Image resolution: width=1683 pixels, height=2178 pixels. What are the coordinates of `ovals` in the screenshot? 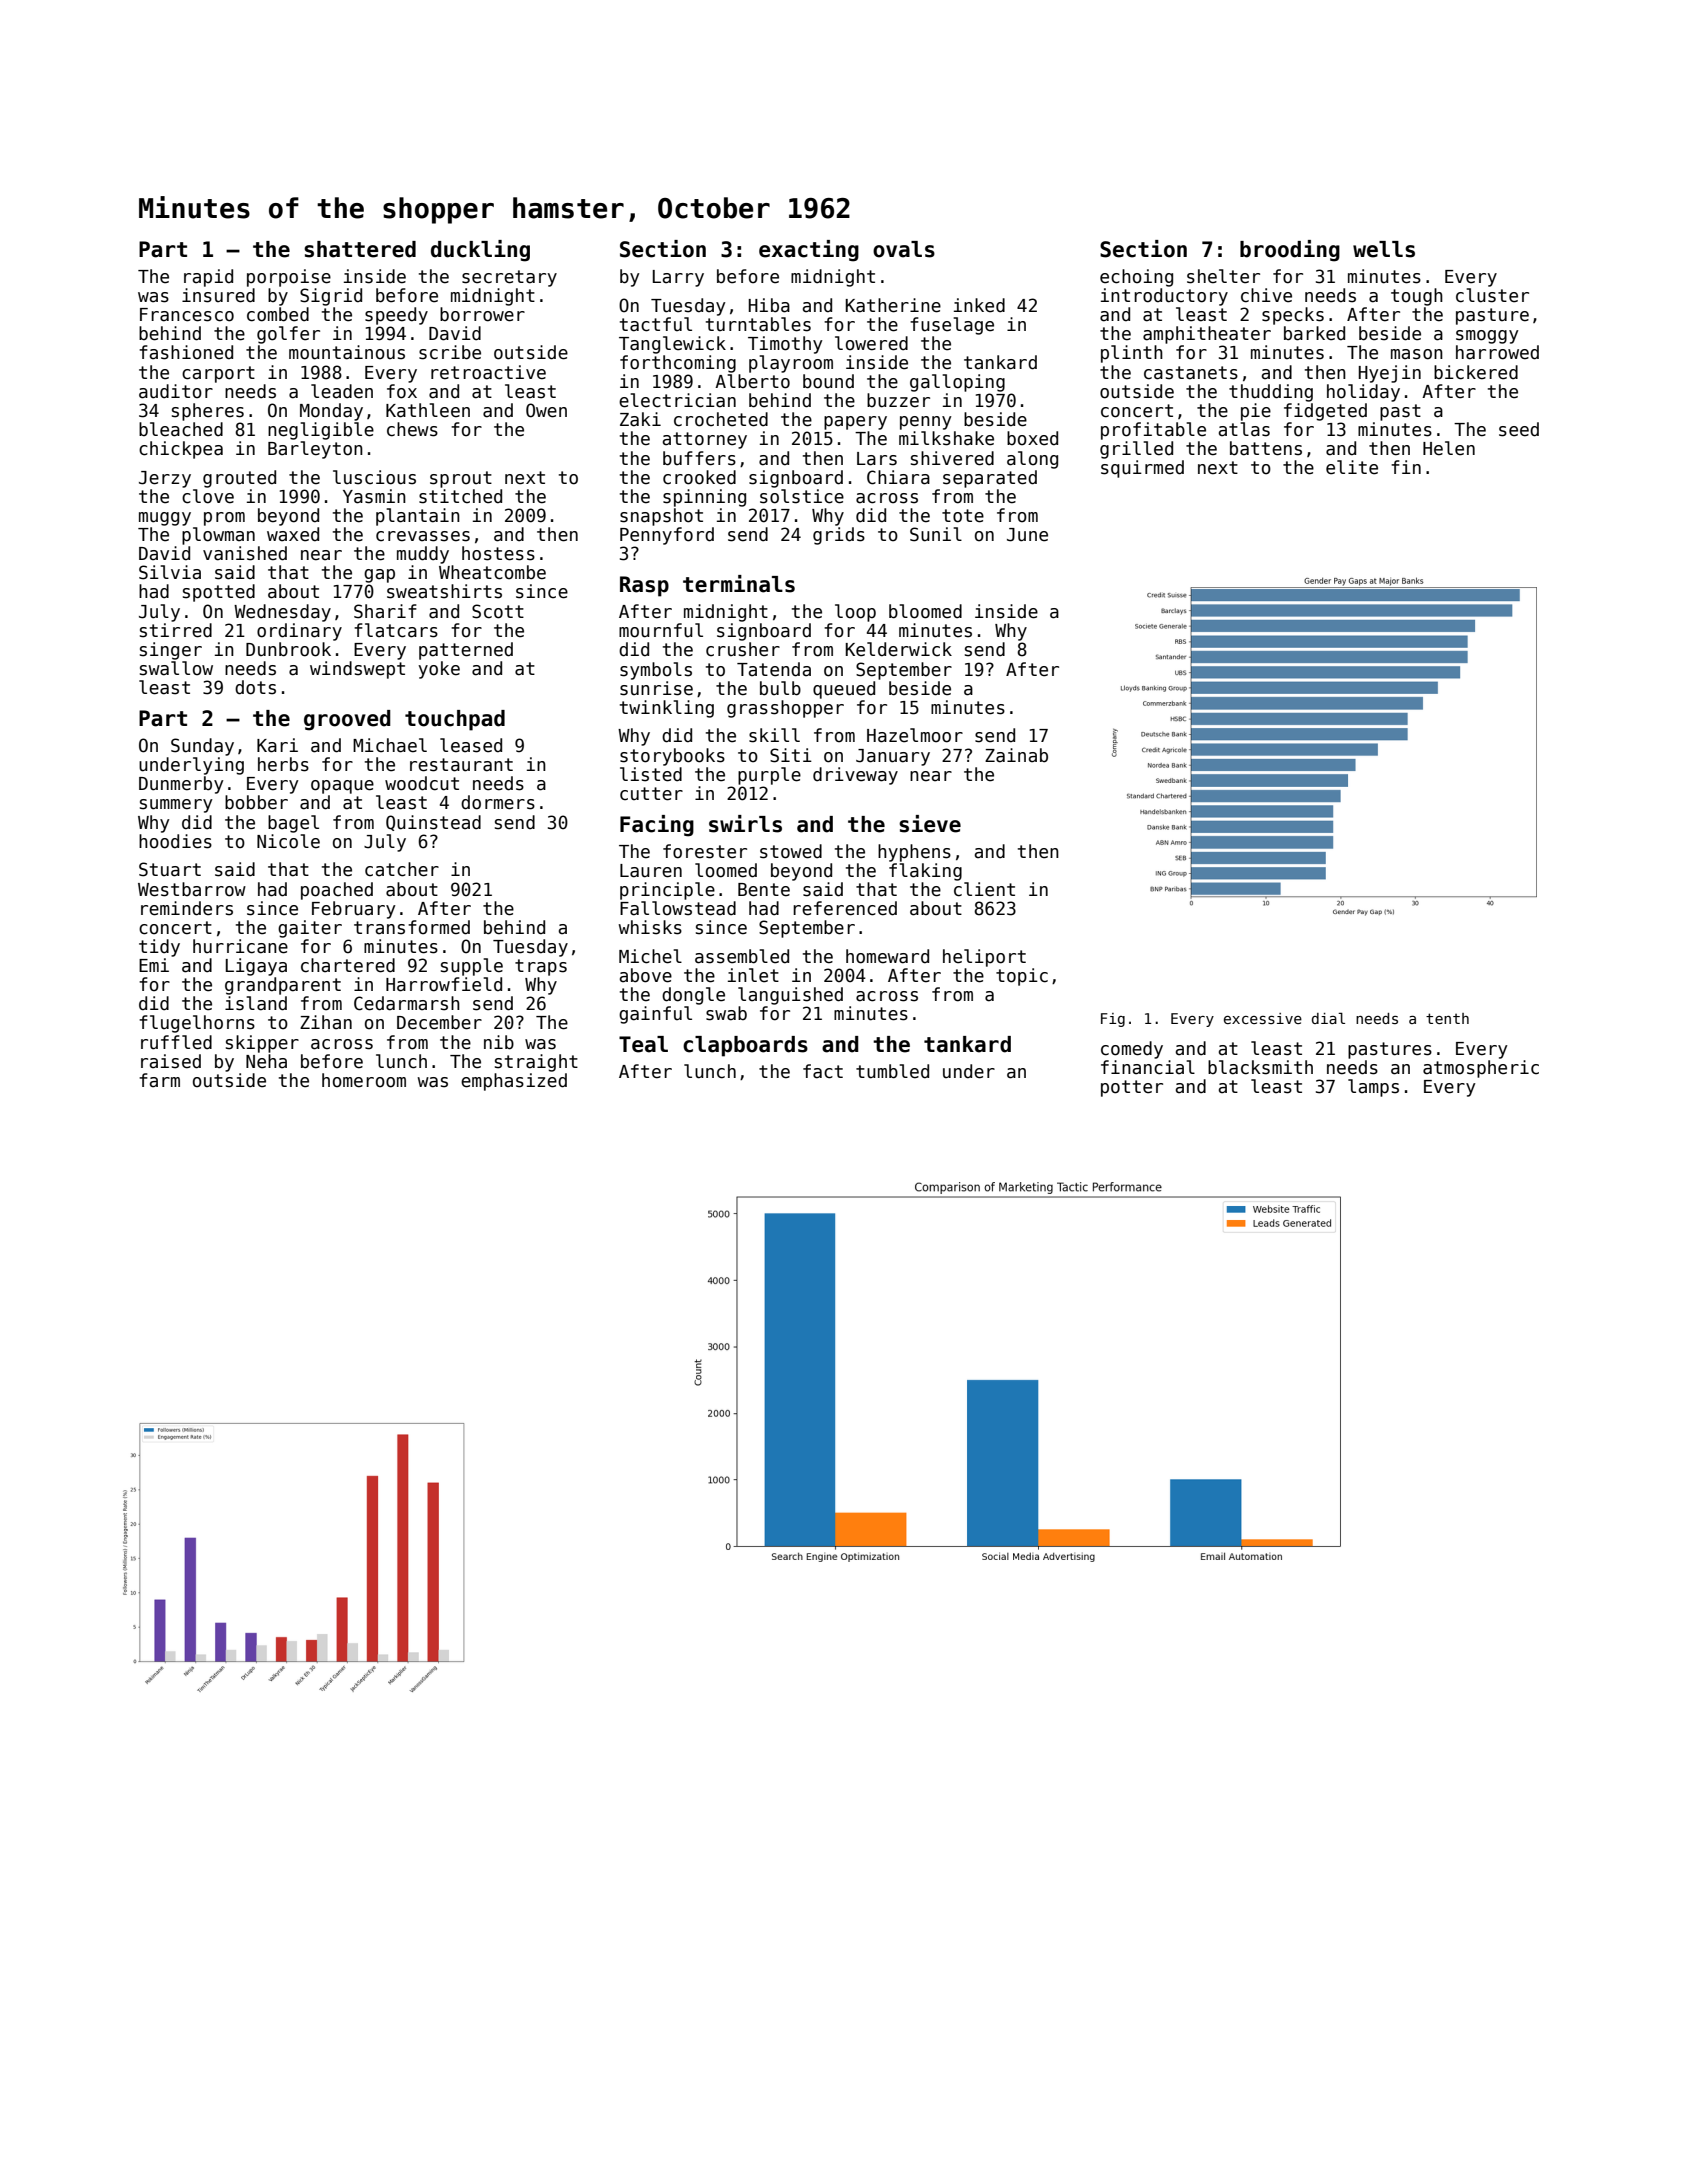 It's located at (904, 249).
